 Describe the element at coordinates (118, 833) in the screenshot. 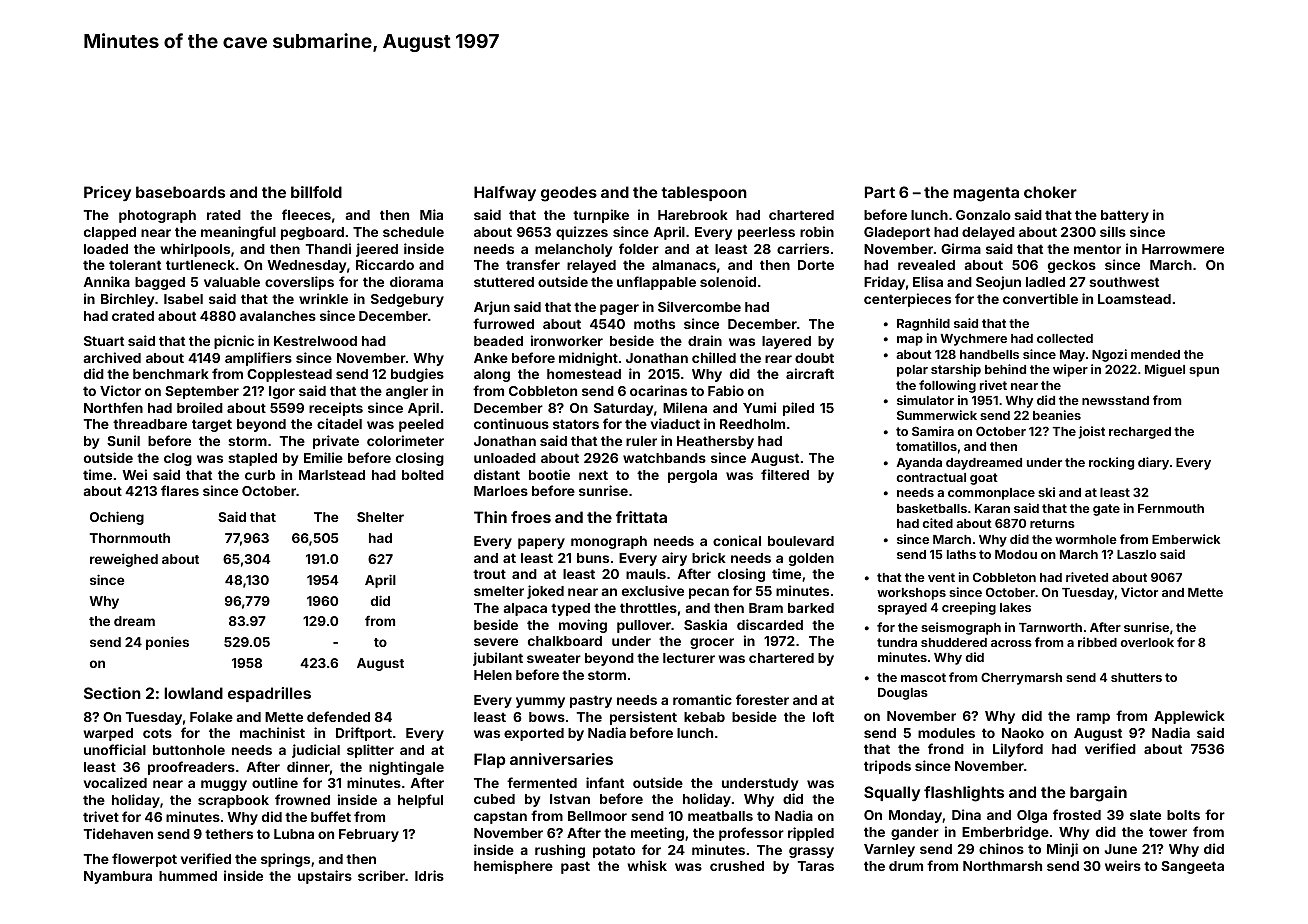

I see `Tidehaven` at that location.
